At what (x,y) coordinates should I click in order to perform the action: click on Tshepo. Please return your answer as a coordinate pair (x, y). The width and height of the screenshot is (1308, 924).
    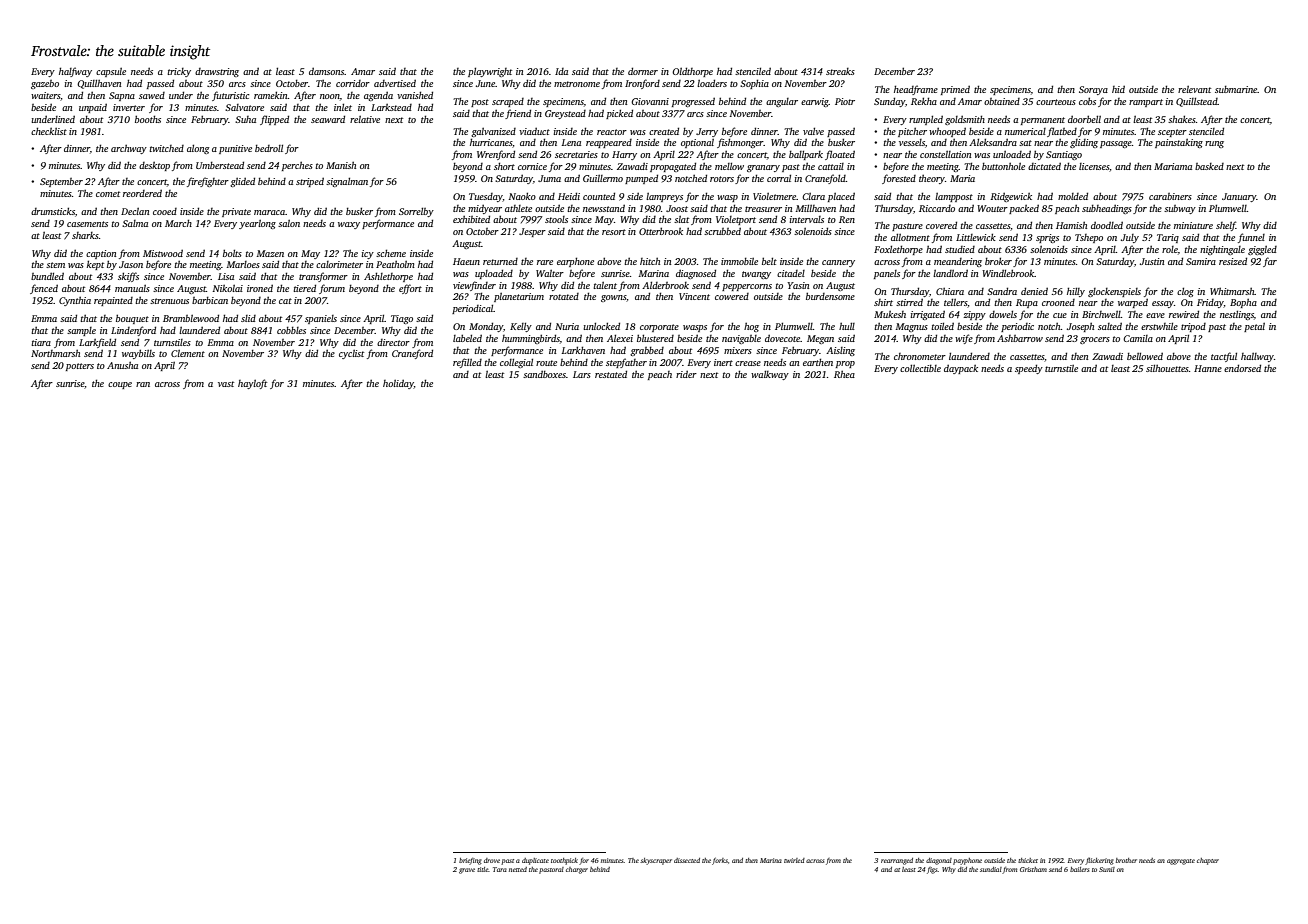
    Looking at the image, I should click on (1089, 238).
